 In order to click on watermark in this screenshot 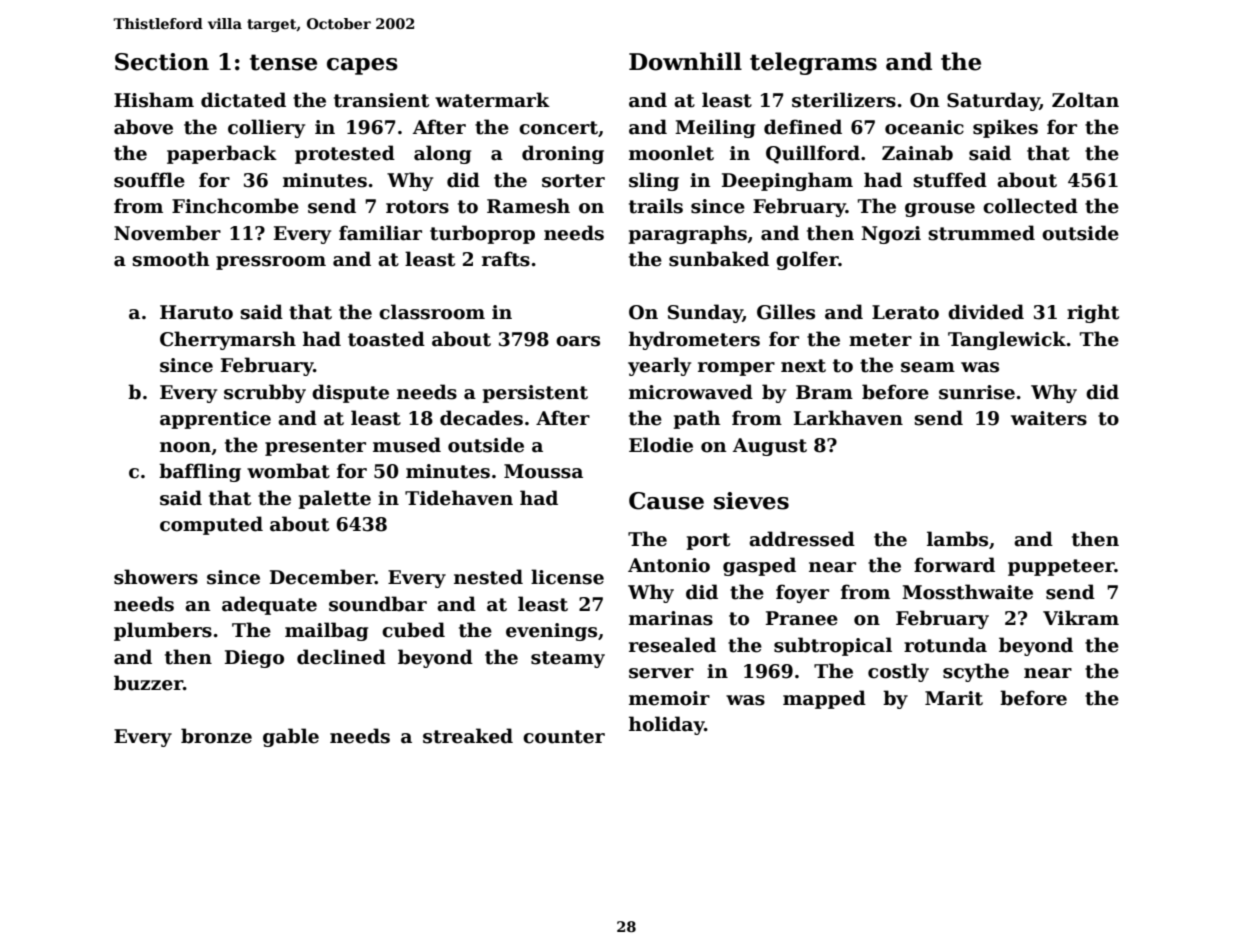, I will do `click(492, 100)`.
